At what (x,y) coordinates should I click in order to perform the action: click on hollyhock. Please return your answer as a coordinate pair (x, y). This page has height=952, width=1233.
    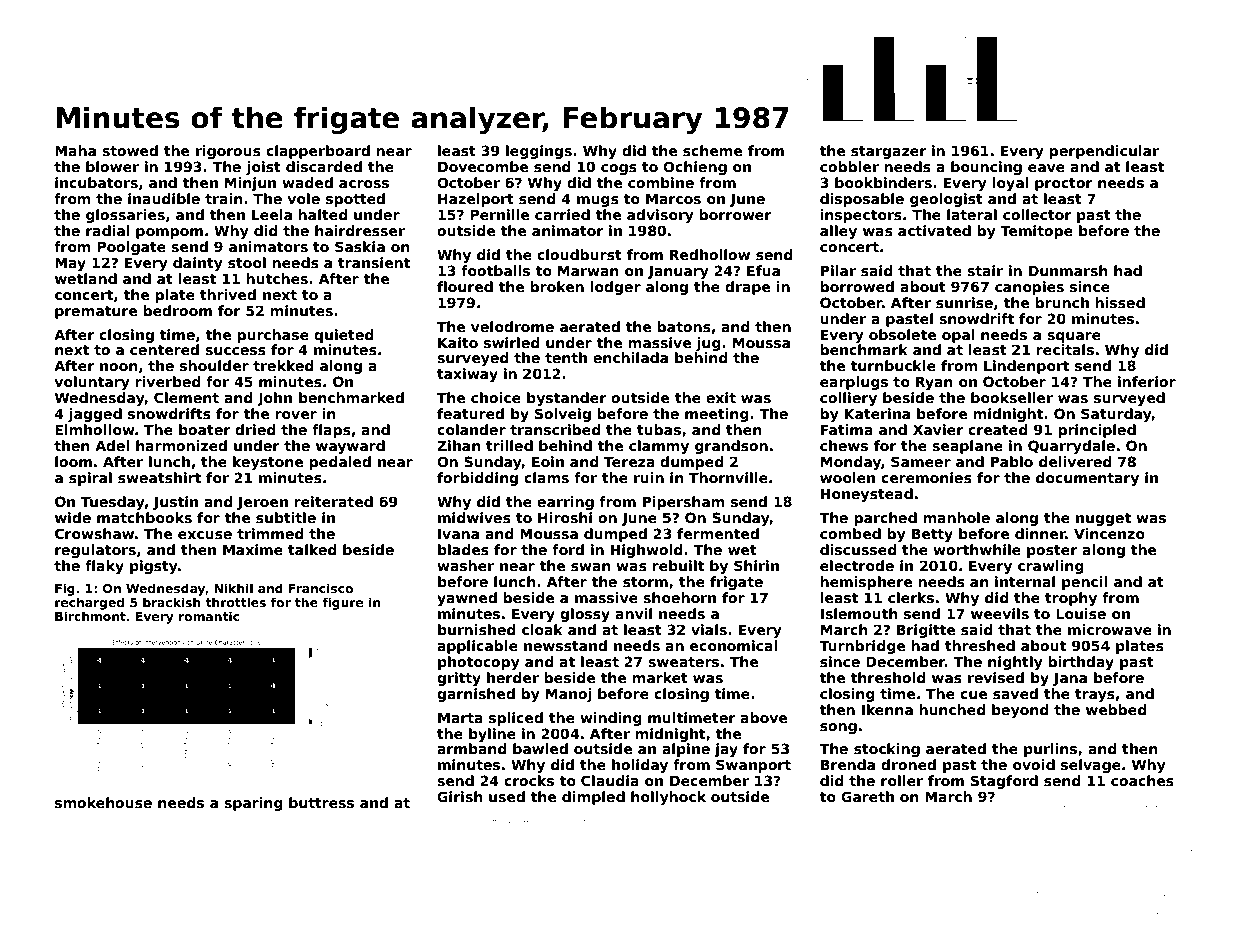
    Looking at the image, I should click on (668, 798).
